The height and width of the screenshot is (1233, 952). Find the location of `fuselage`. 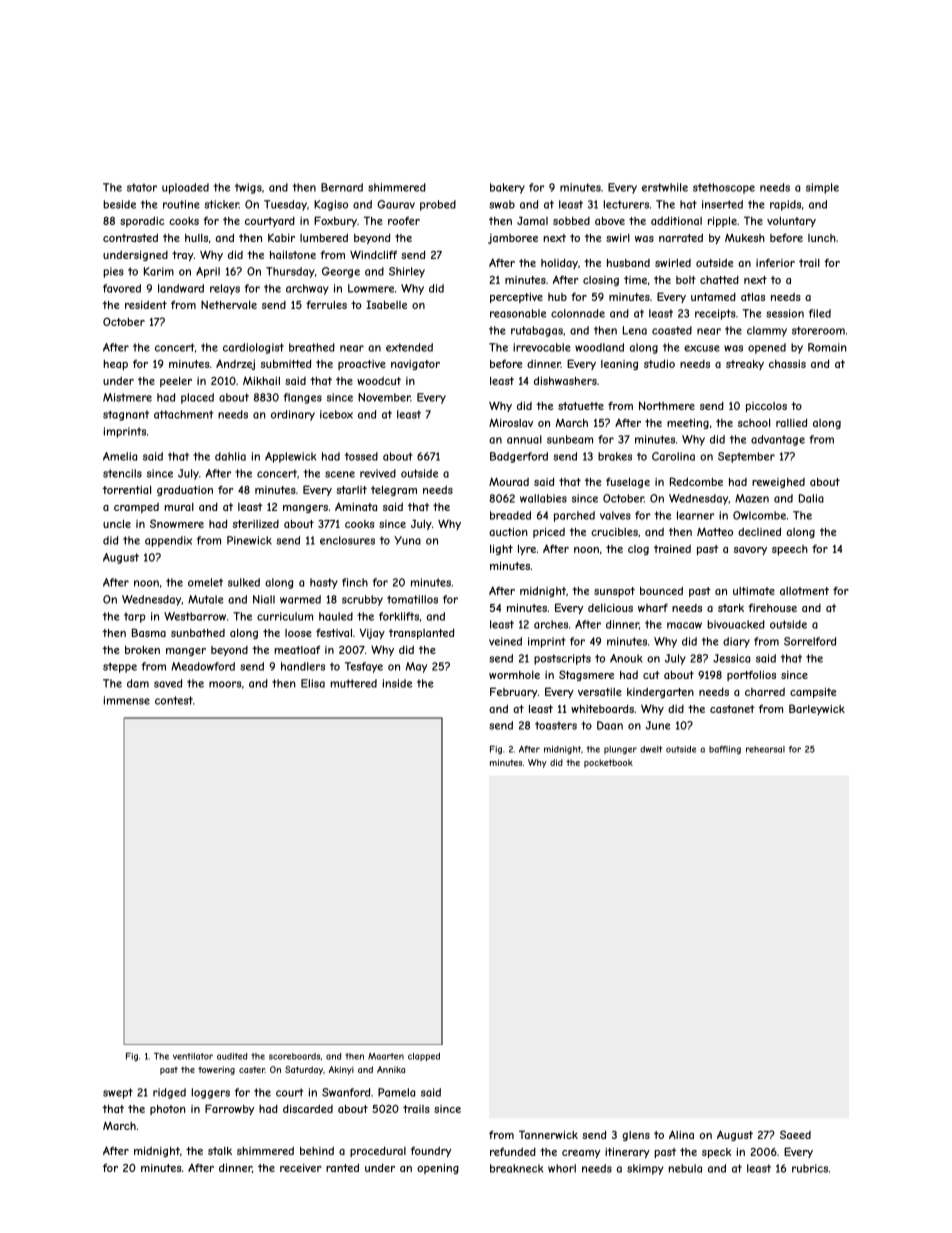

fuselage is located at coordinates (628, 482).
